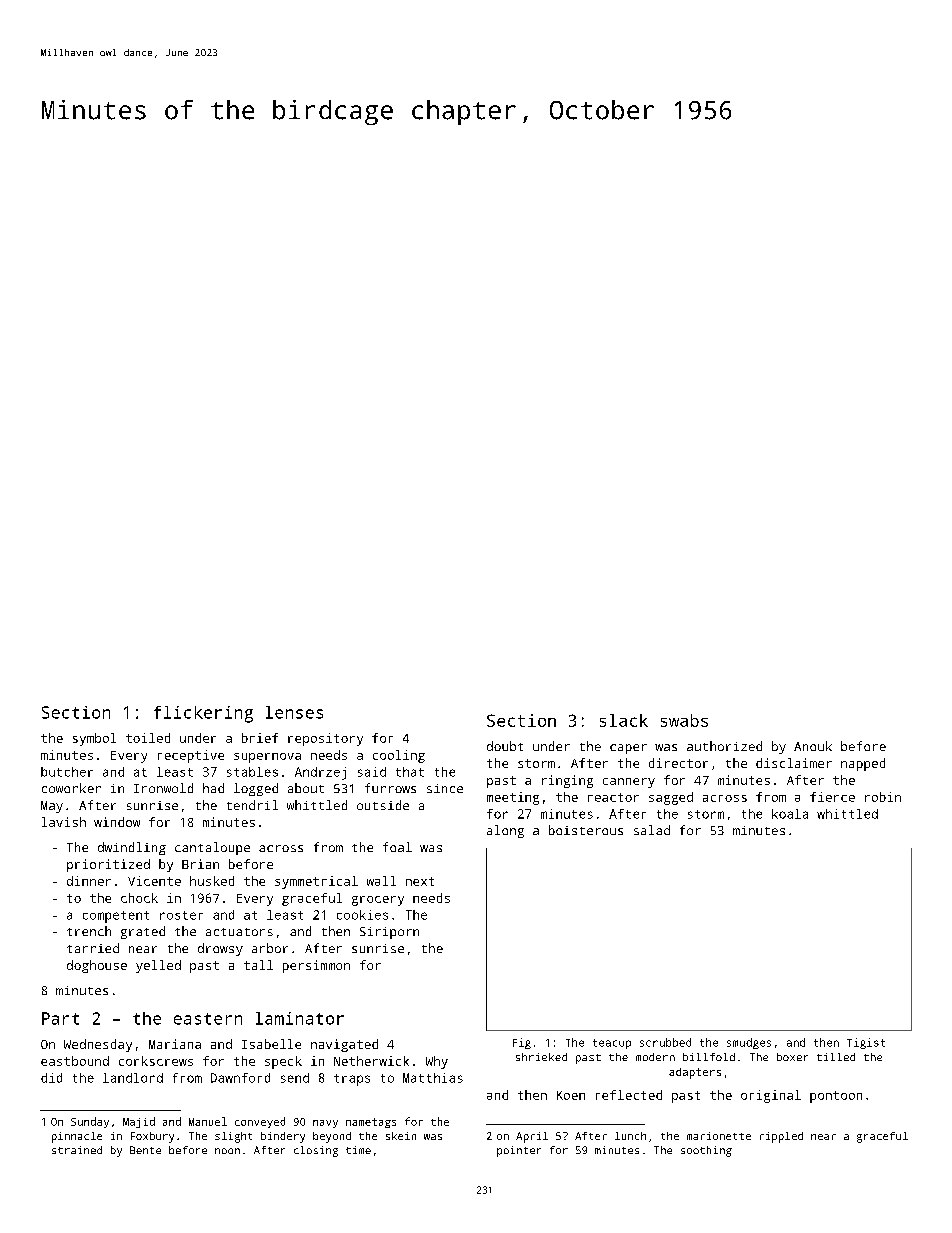 The height and width of the screenshot is (1233, 952). Describe the element at coordinates (208, 1019) in the screenshot. I see `eastern` at that location.
